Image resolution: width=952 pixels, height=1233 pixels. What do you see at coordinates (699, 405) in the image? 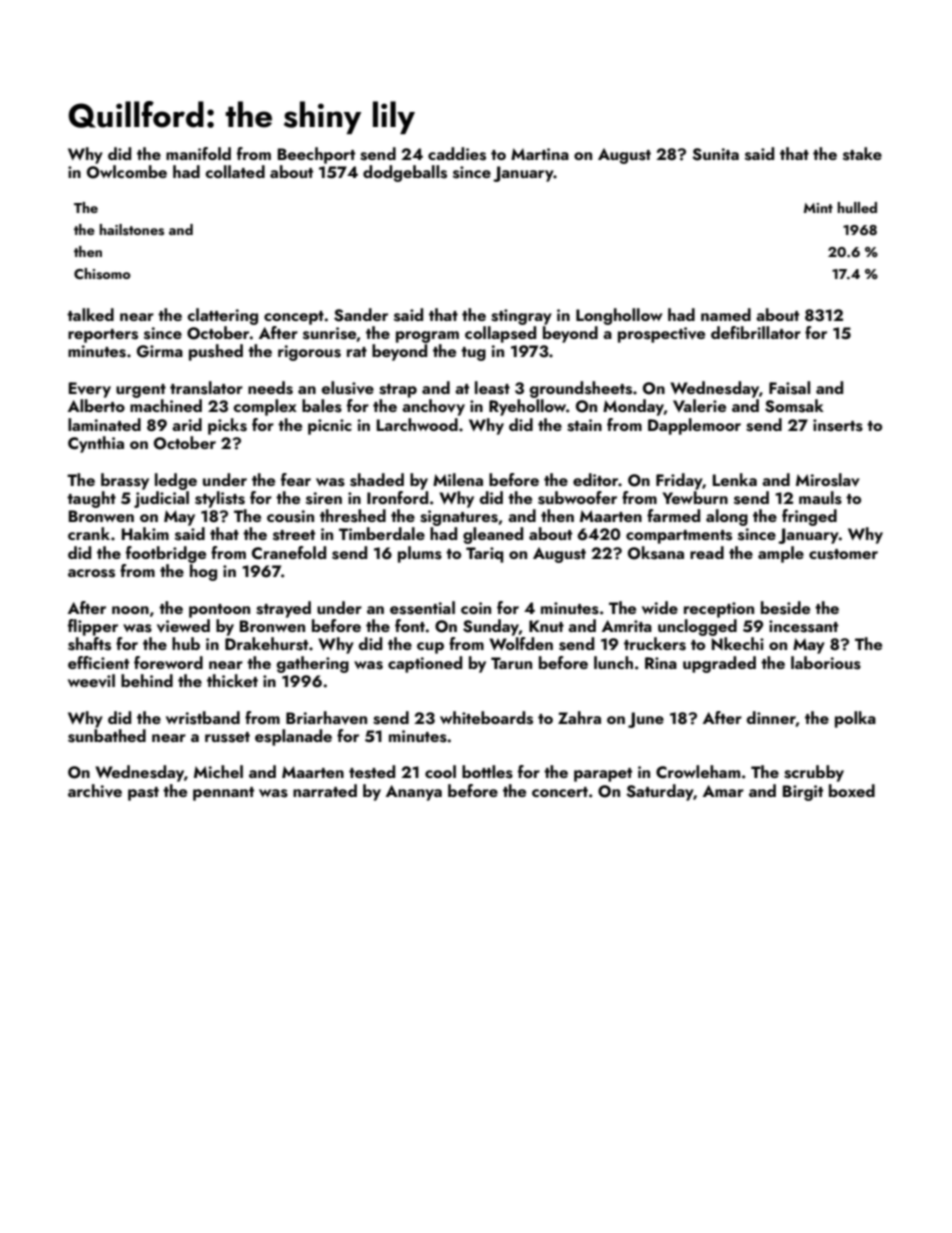
I see `Valerie` at bounding box center [699, 405].
